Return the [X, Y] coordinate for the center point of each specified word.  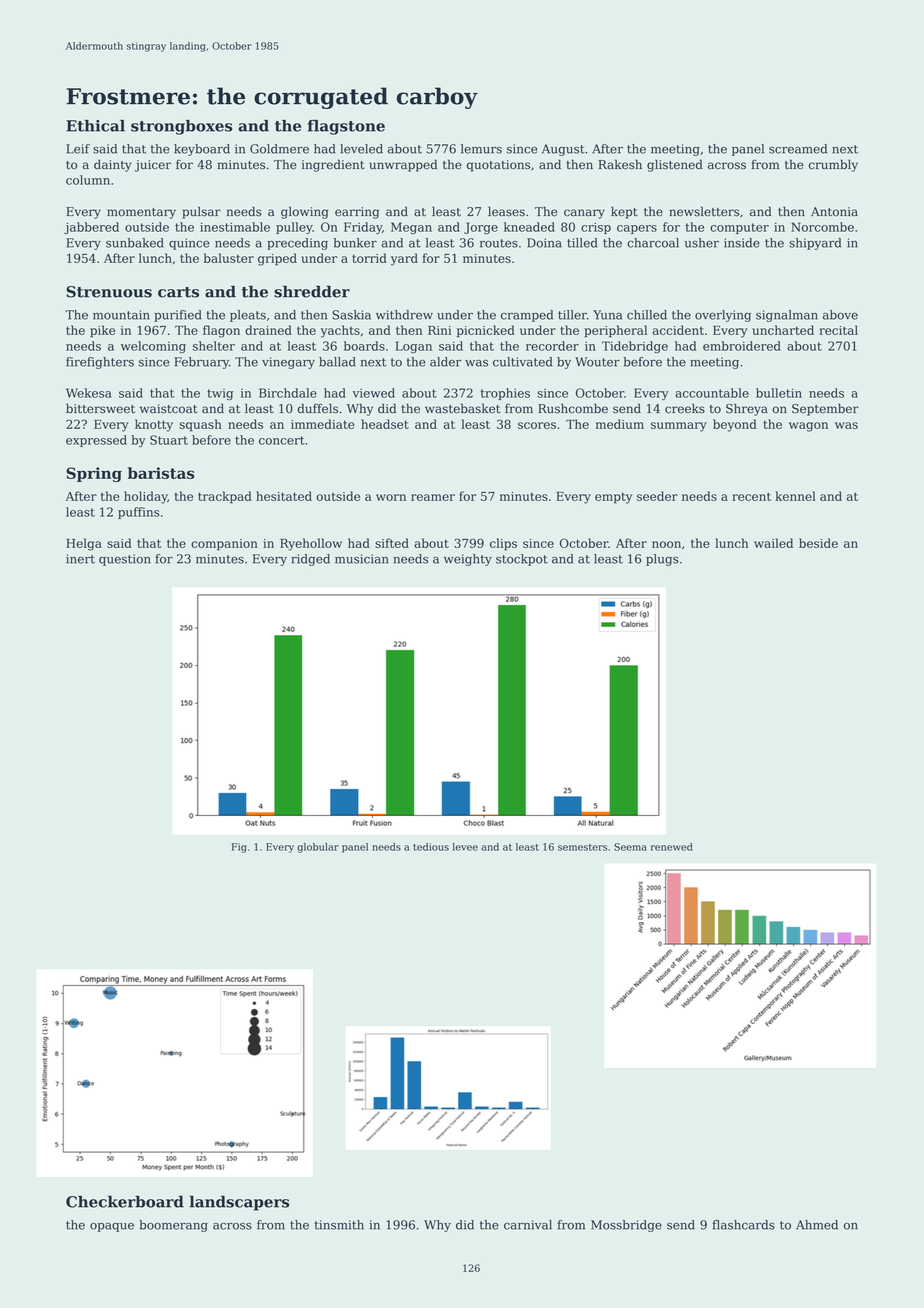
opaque [112, 1227]
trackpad [225, 497]
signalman [787, 316]
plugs [662, 560]
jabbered [91, 228]
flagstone [346, 127]
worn [391, 497]
